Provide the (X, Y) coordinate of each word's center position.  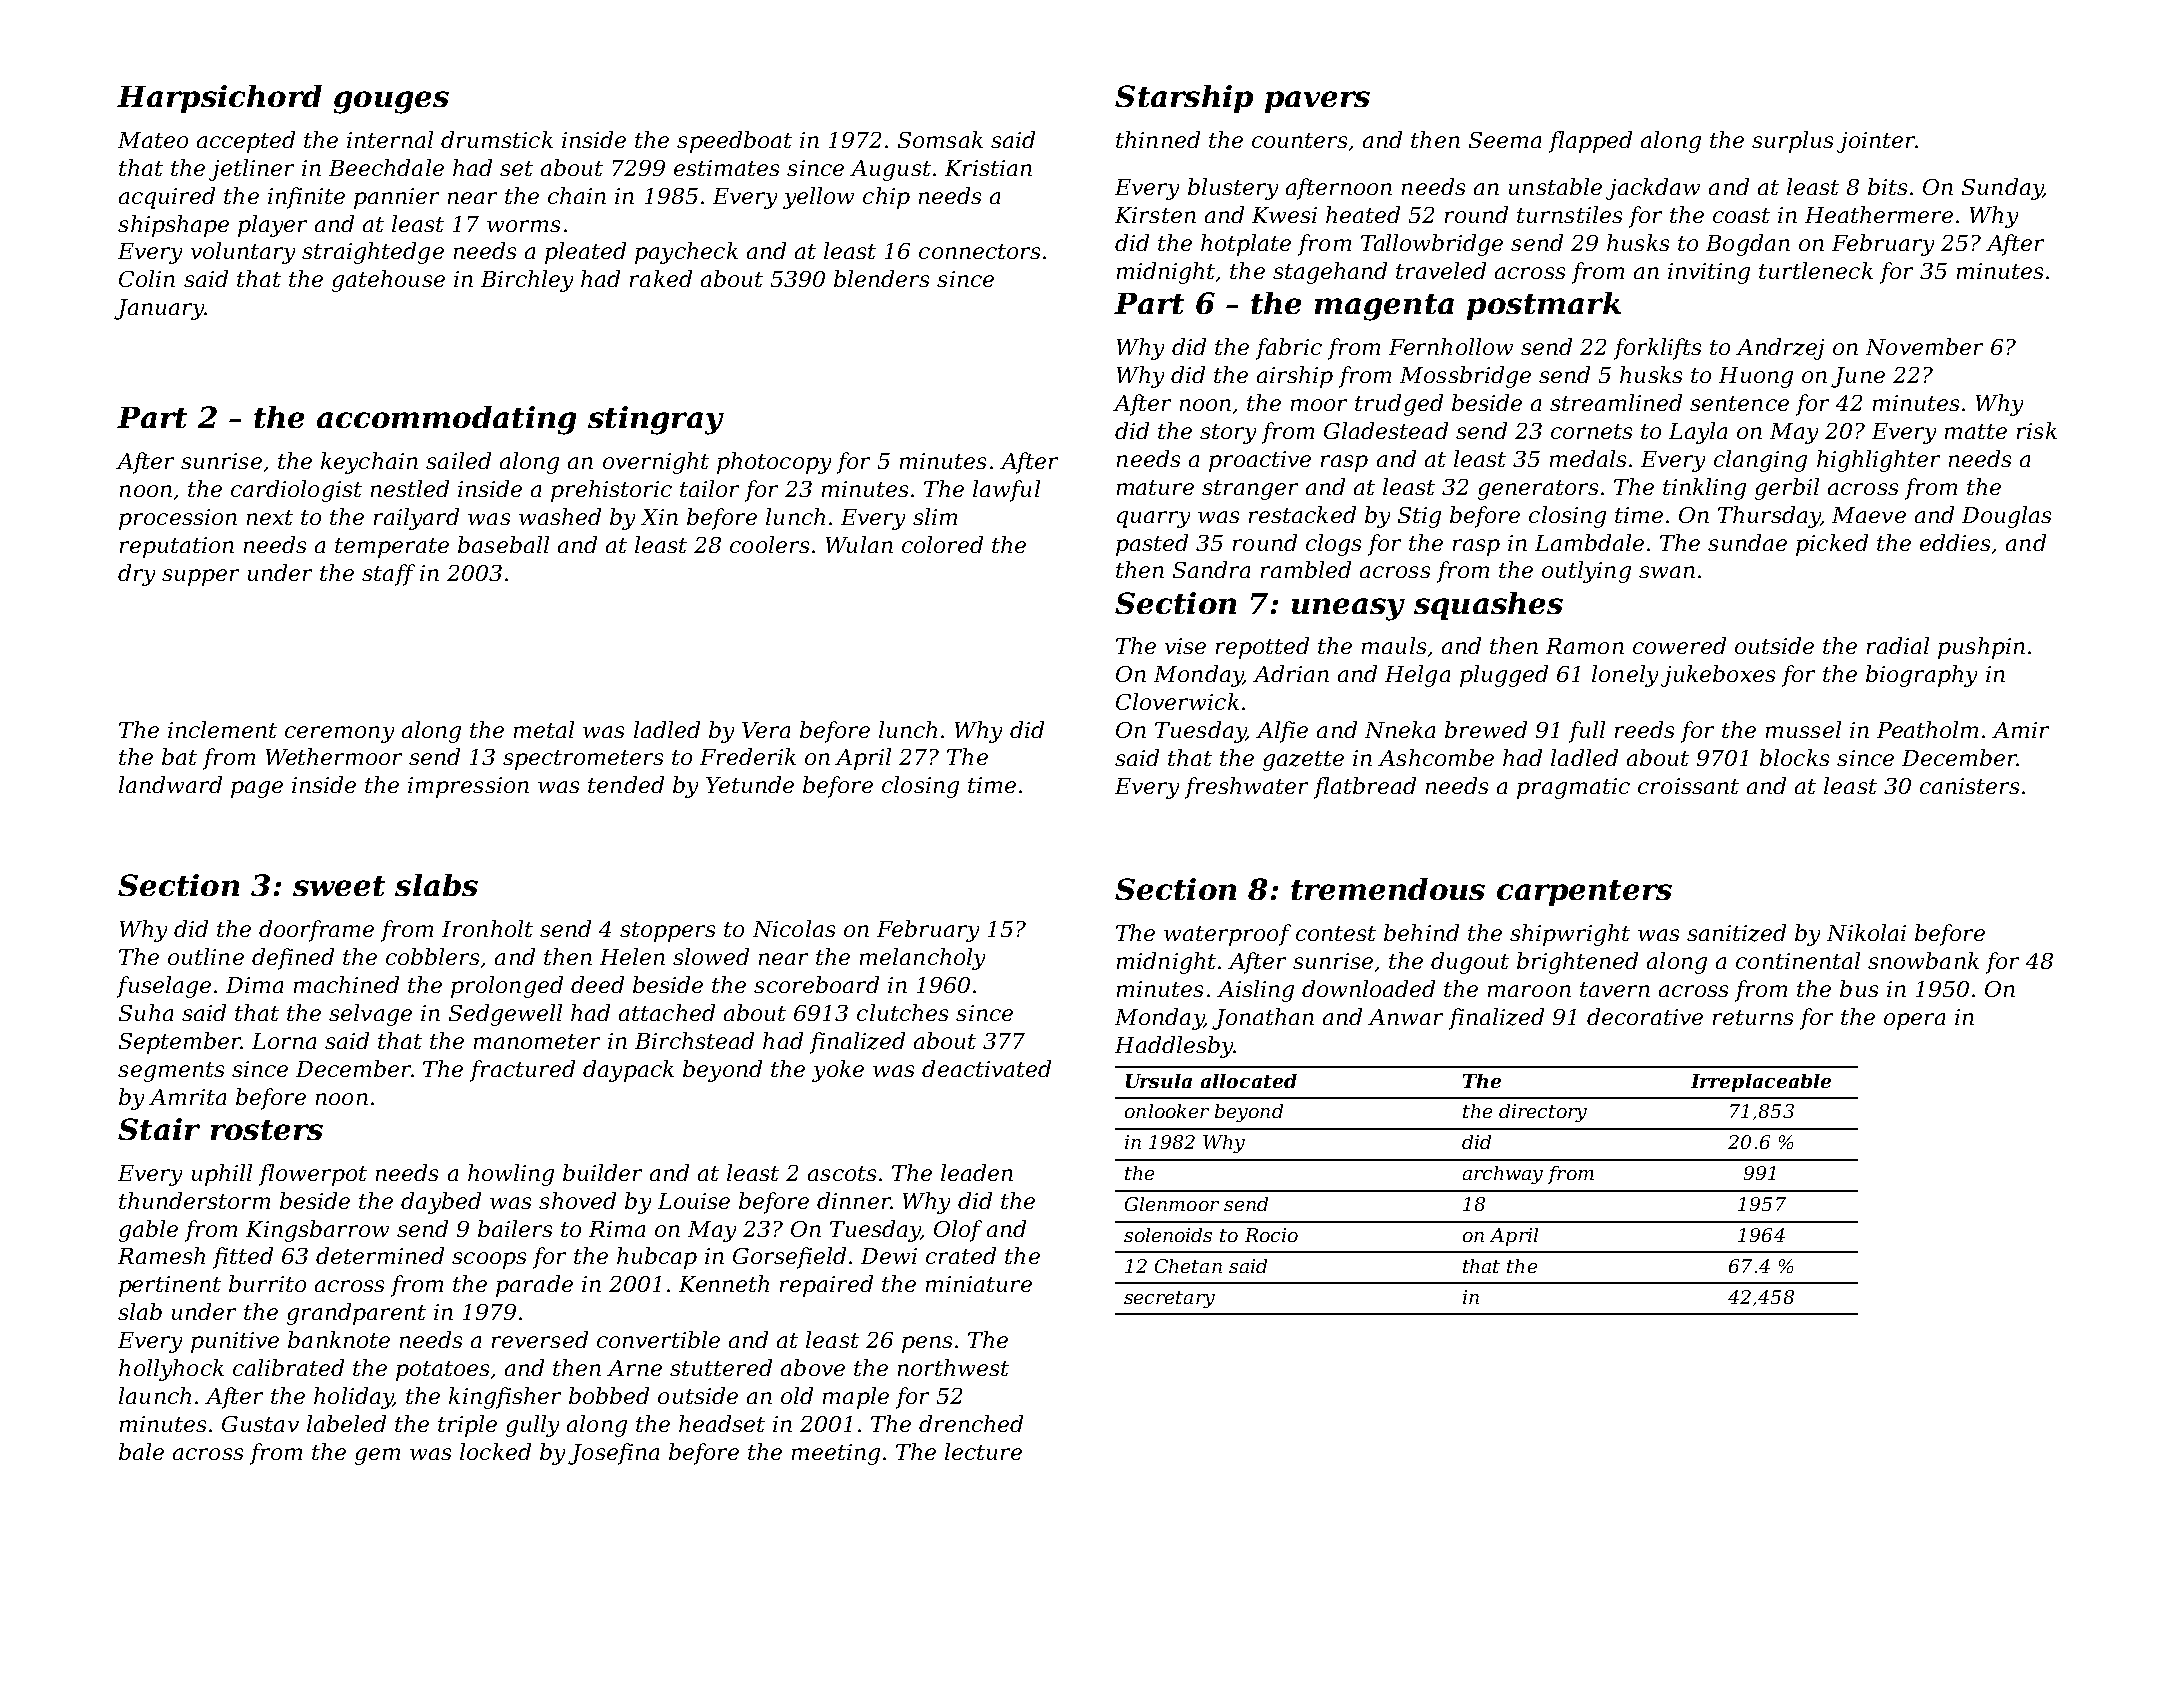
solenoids (1168, 1235)
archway (1503, 1175)
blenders (881, 278)
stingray (656, 420)
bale (141, 1451)
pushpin (1981, 648)
